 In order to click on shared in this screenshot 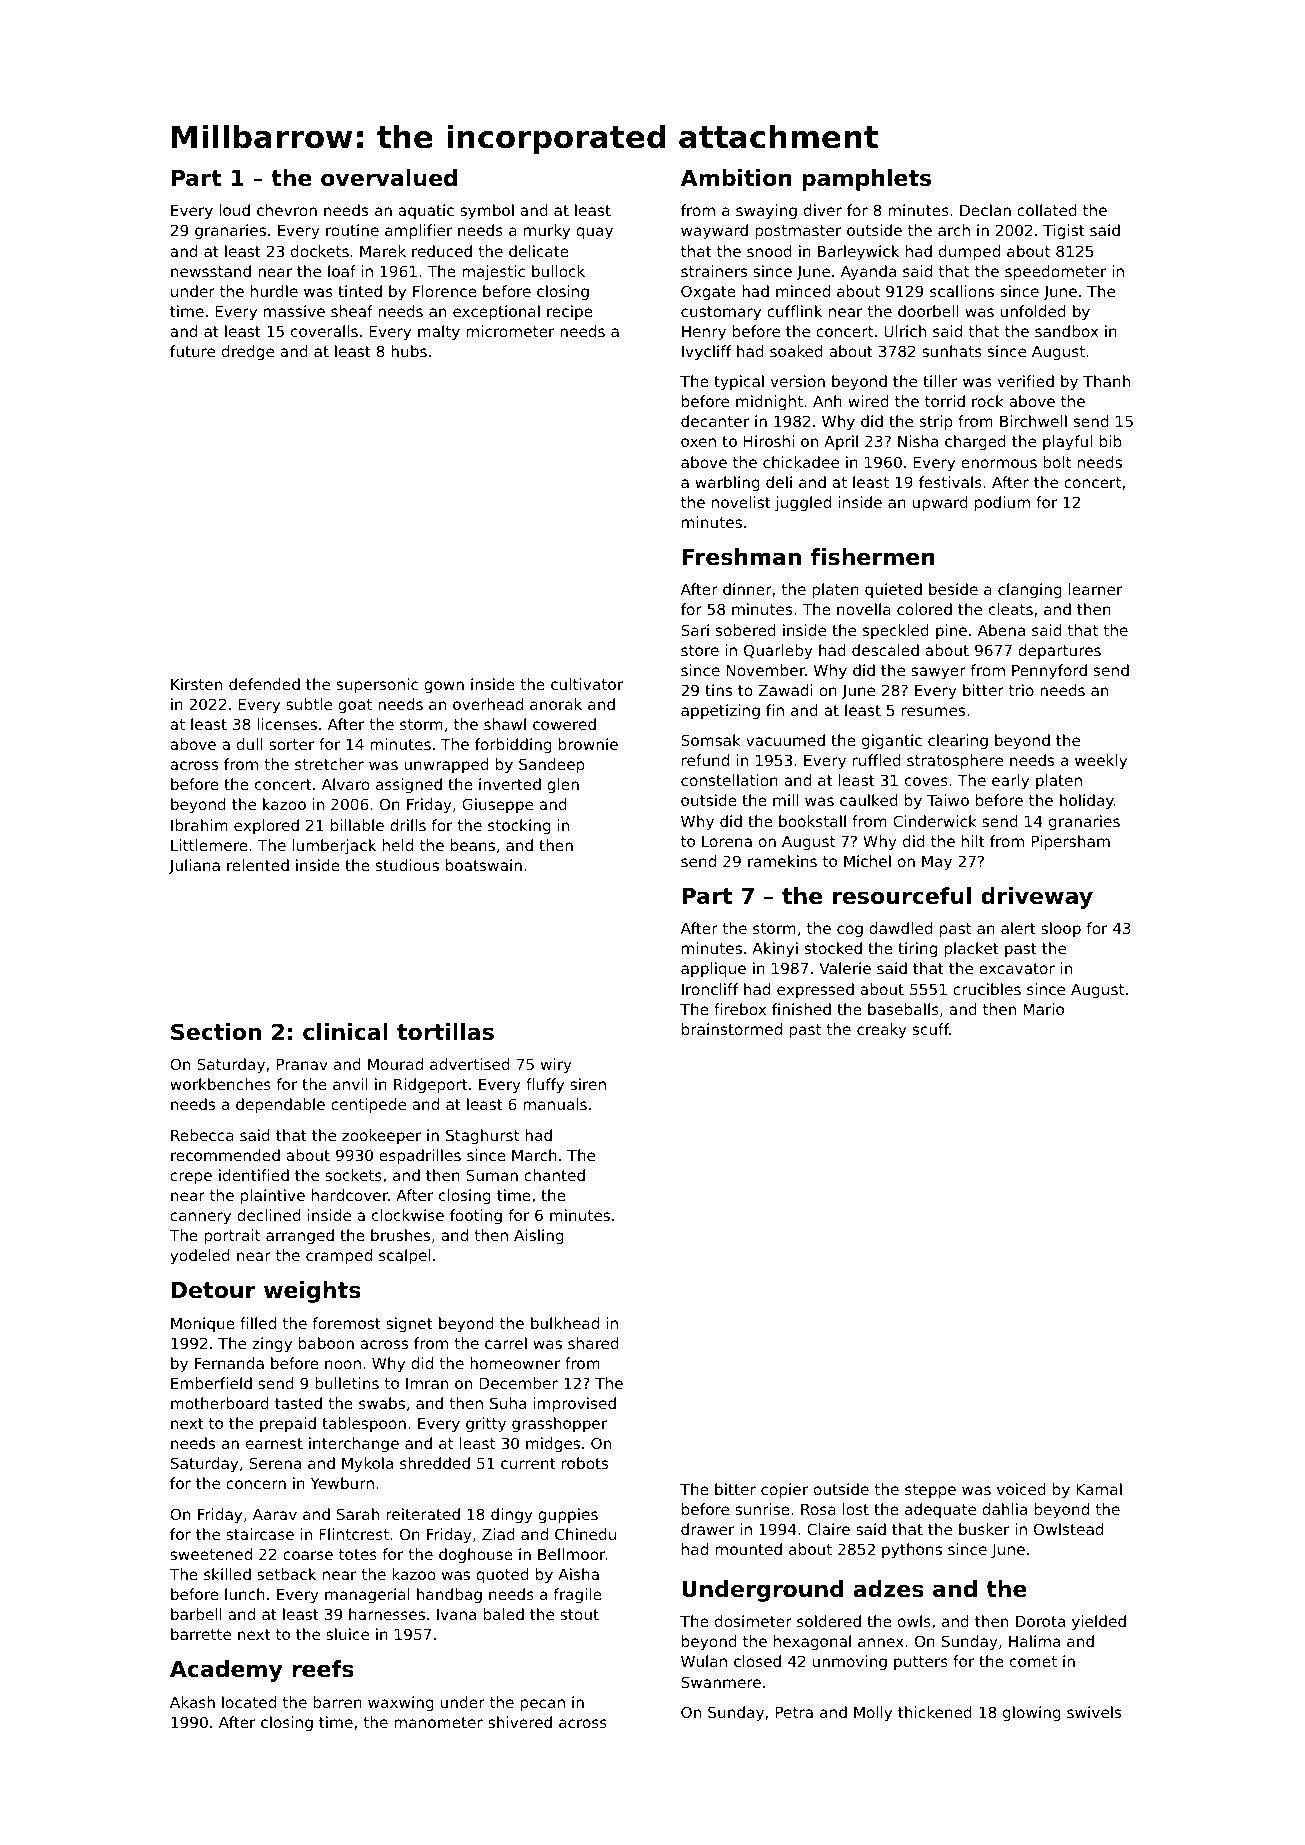, I will do `click(593, 1343)`.
